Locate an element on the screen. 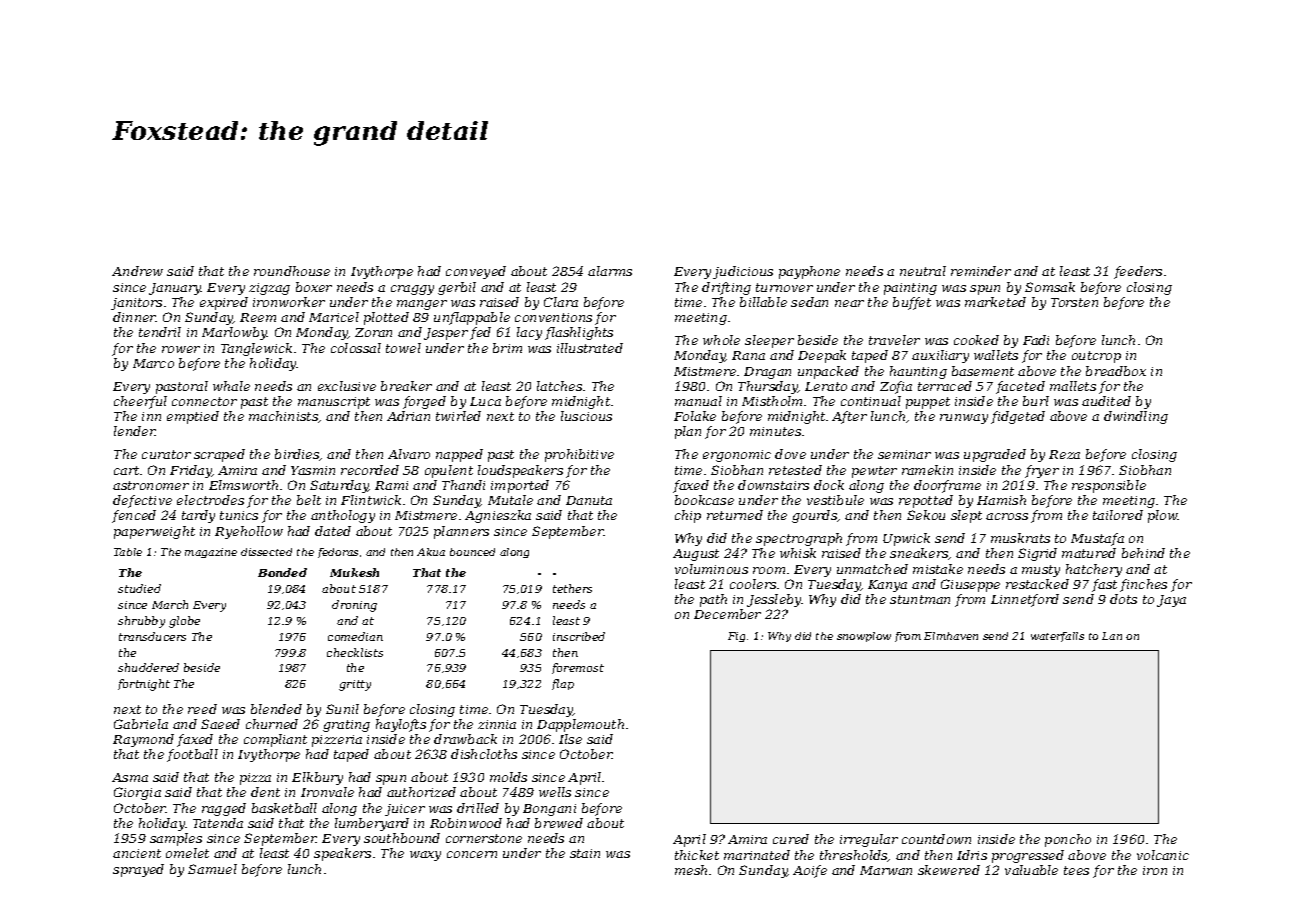  marketed is located at coordinates (995, 302).
